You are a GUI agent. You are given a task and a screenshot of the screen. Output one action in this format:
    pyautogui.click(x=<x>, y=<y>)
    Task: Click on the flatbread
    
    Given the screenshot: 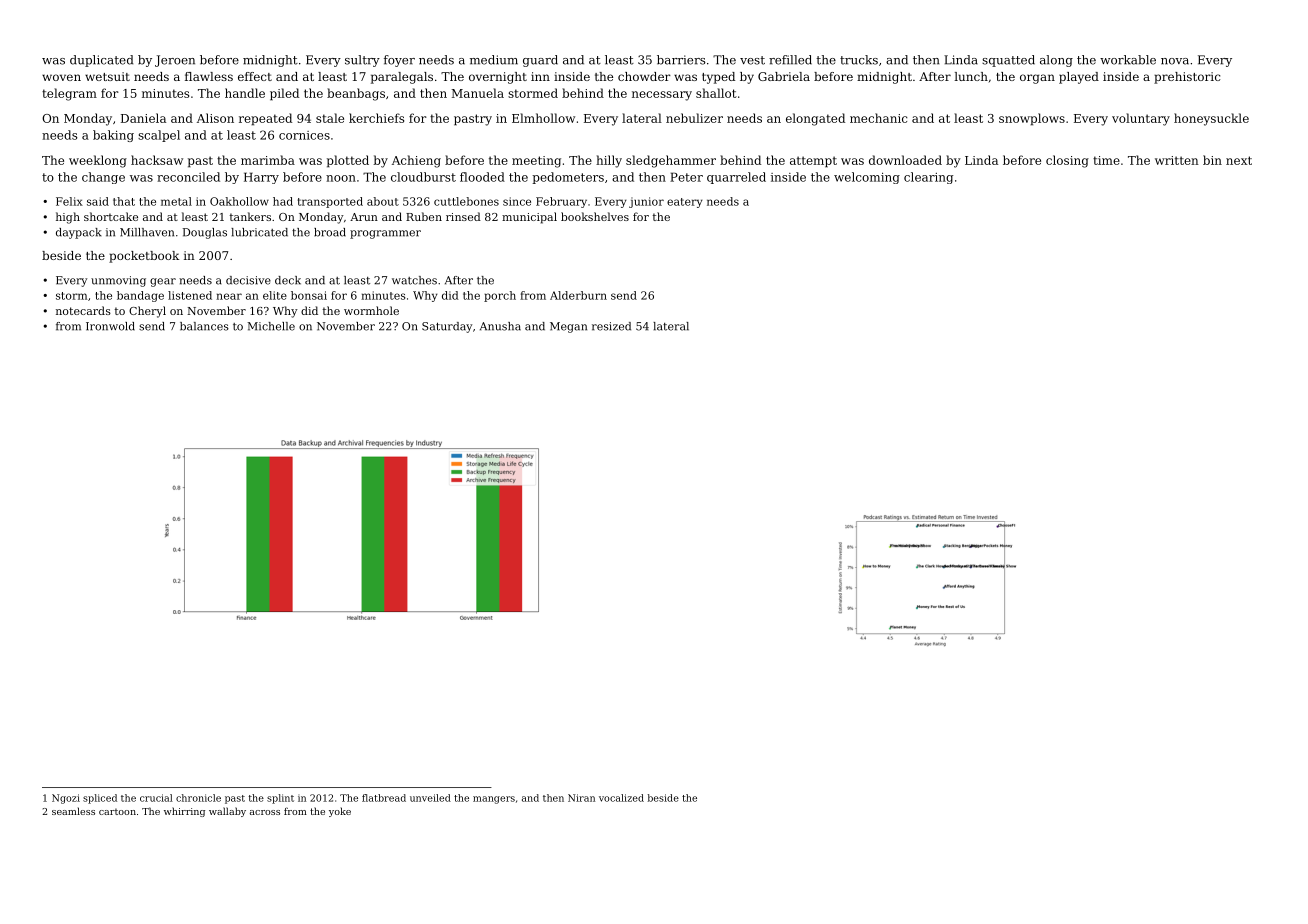 What is the action you would take?
    pyautogui.click(x=384, y=798)
